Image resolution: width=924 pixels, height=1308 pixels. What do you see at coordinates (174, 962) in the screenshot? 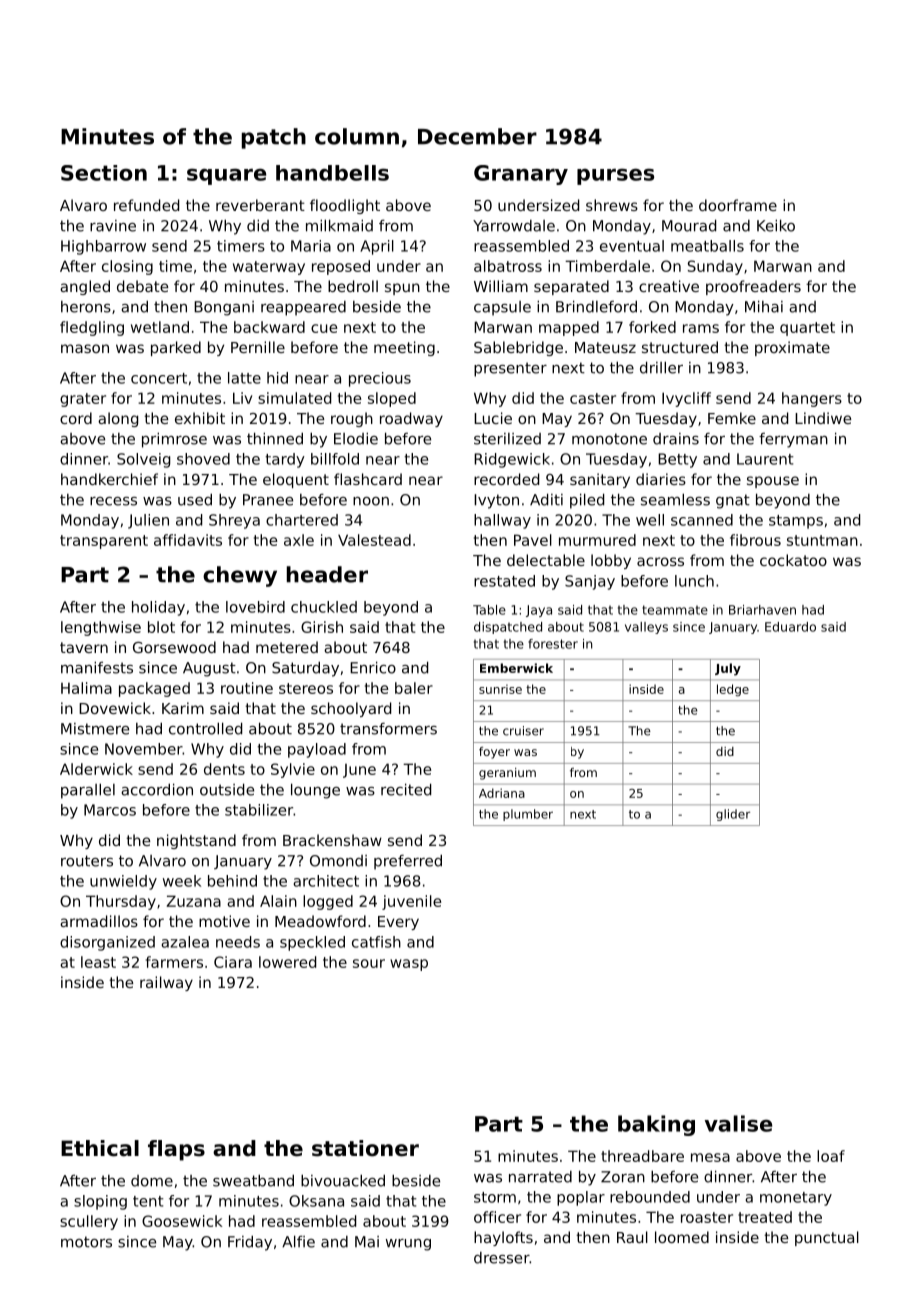
I see `farmers` at bounding box center [174, 962].
